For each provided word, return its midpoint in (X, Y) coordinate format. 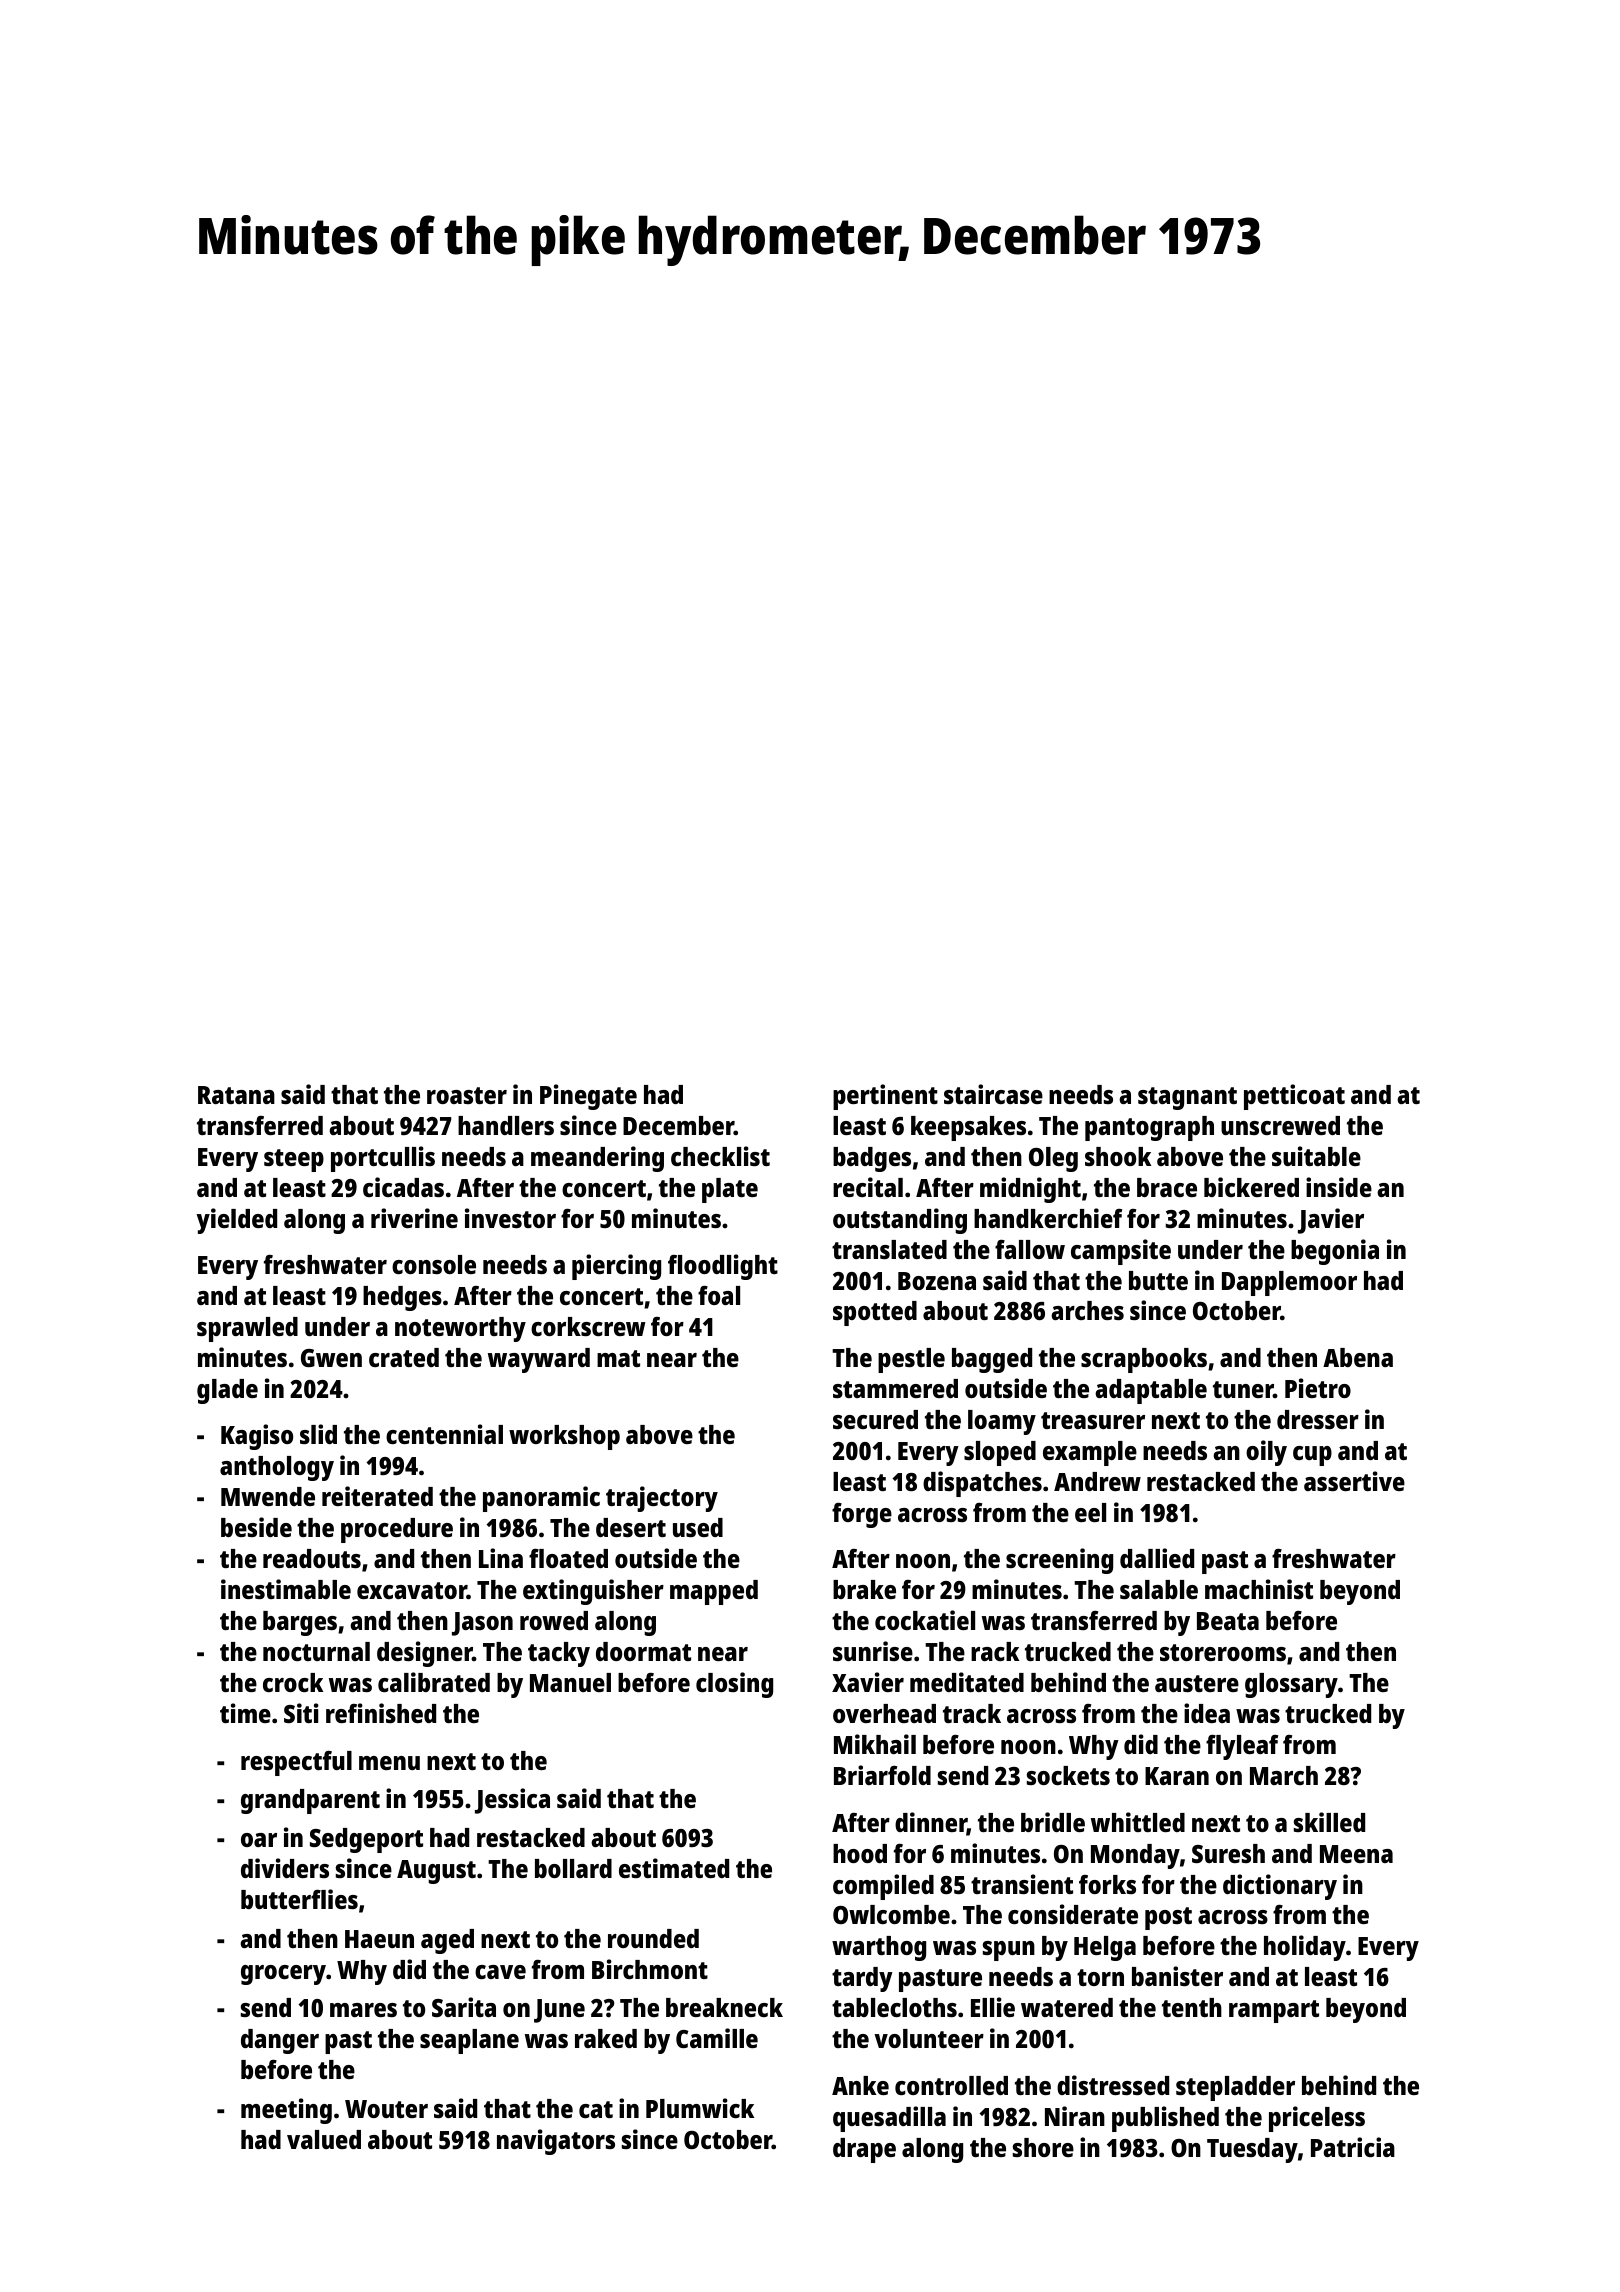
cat (596, 2109)
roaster (467, 1095)
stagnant (1187, 1098)
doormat (643, 1651)
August (436, 1872)
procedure (397, 1530)
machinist (1259, 1589)
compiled (883, 1887)
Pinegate (588, 1097)
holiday (1305, 1948)
